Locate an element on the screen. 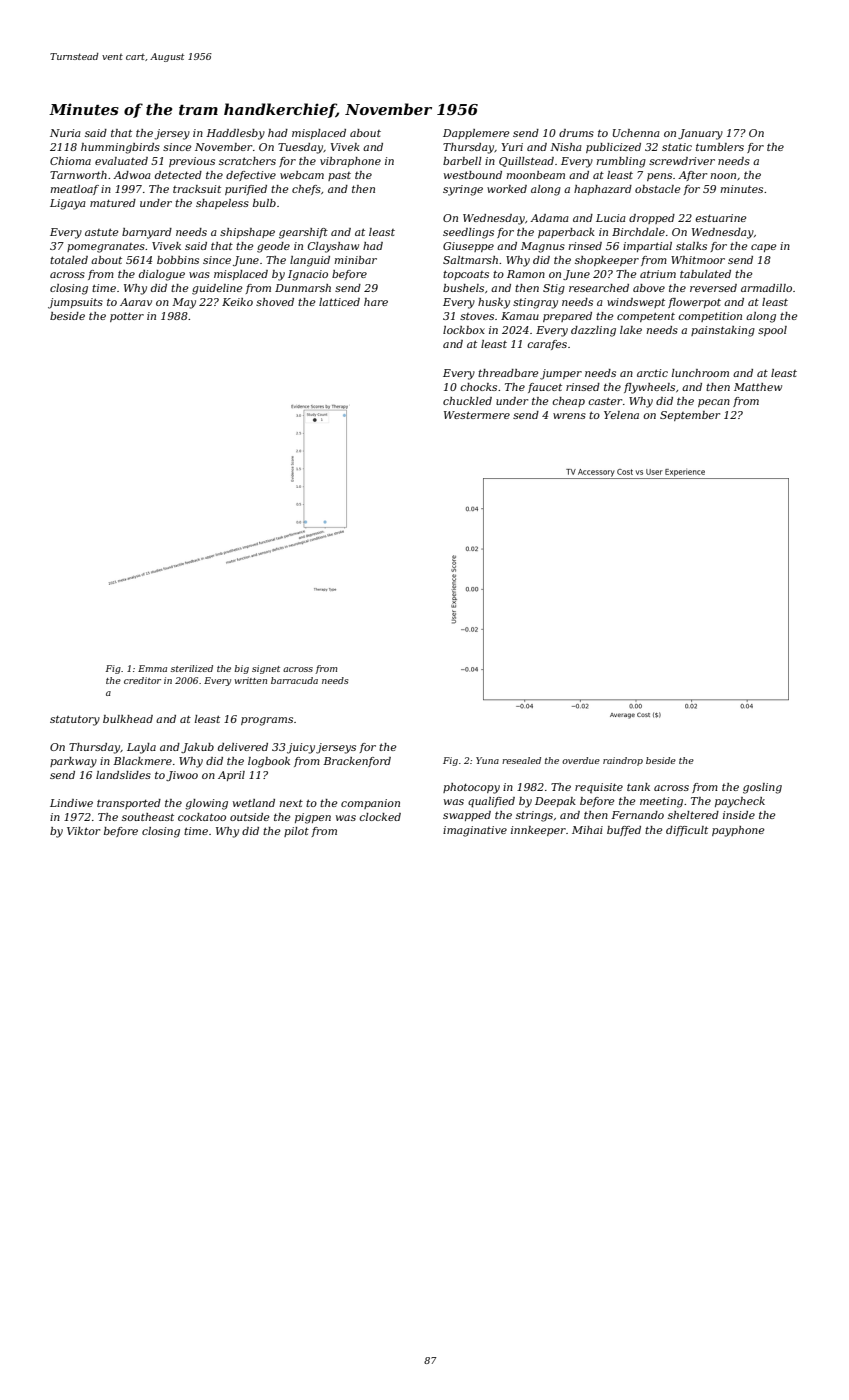  pecan is located at coordinates (714, 403).
